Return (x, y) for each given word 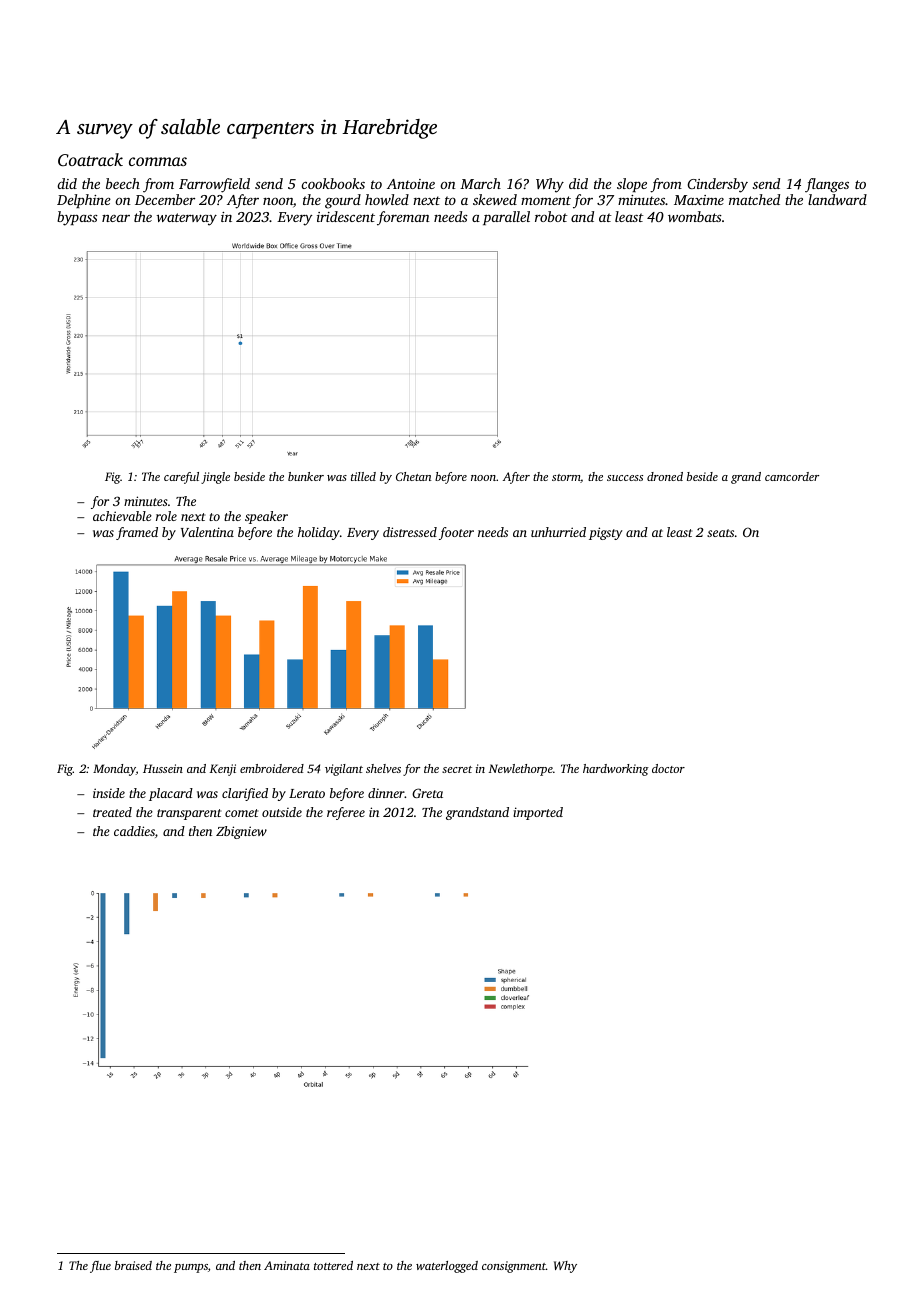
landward (837, 199)
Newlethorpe (521, 770)
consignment (514, 1267)
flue (100, 1267)
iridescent (346, 216)
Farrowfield (214, 185)
